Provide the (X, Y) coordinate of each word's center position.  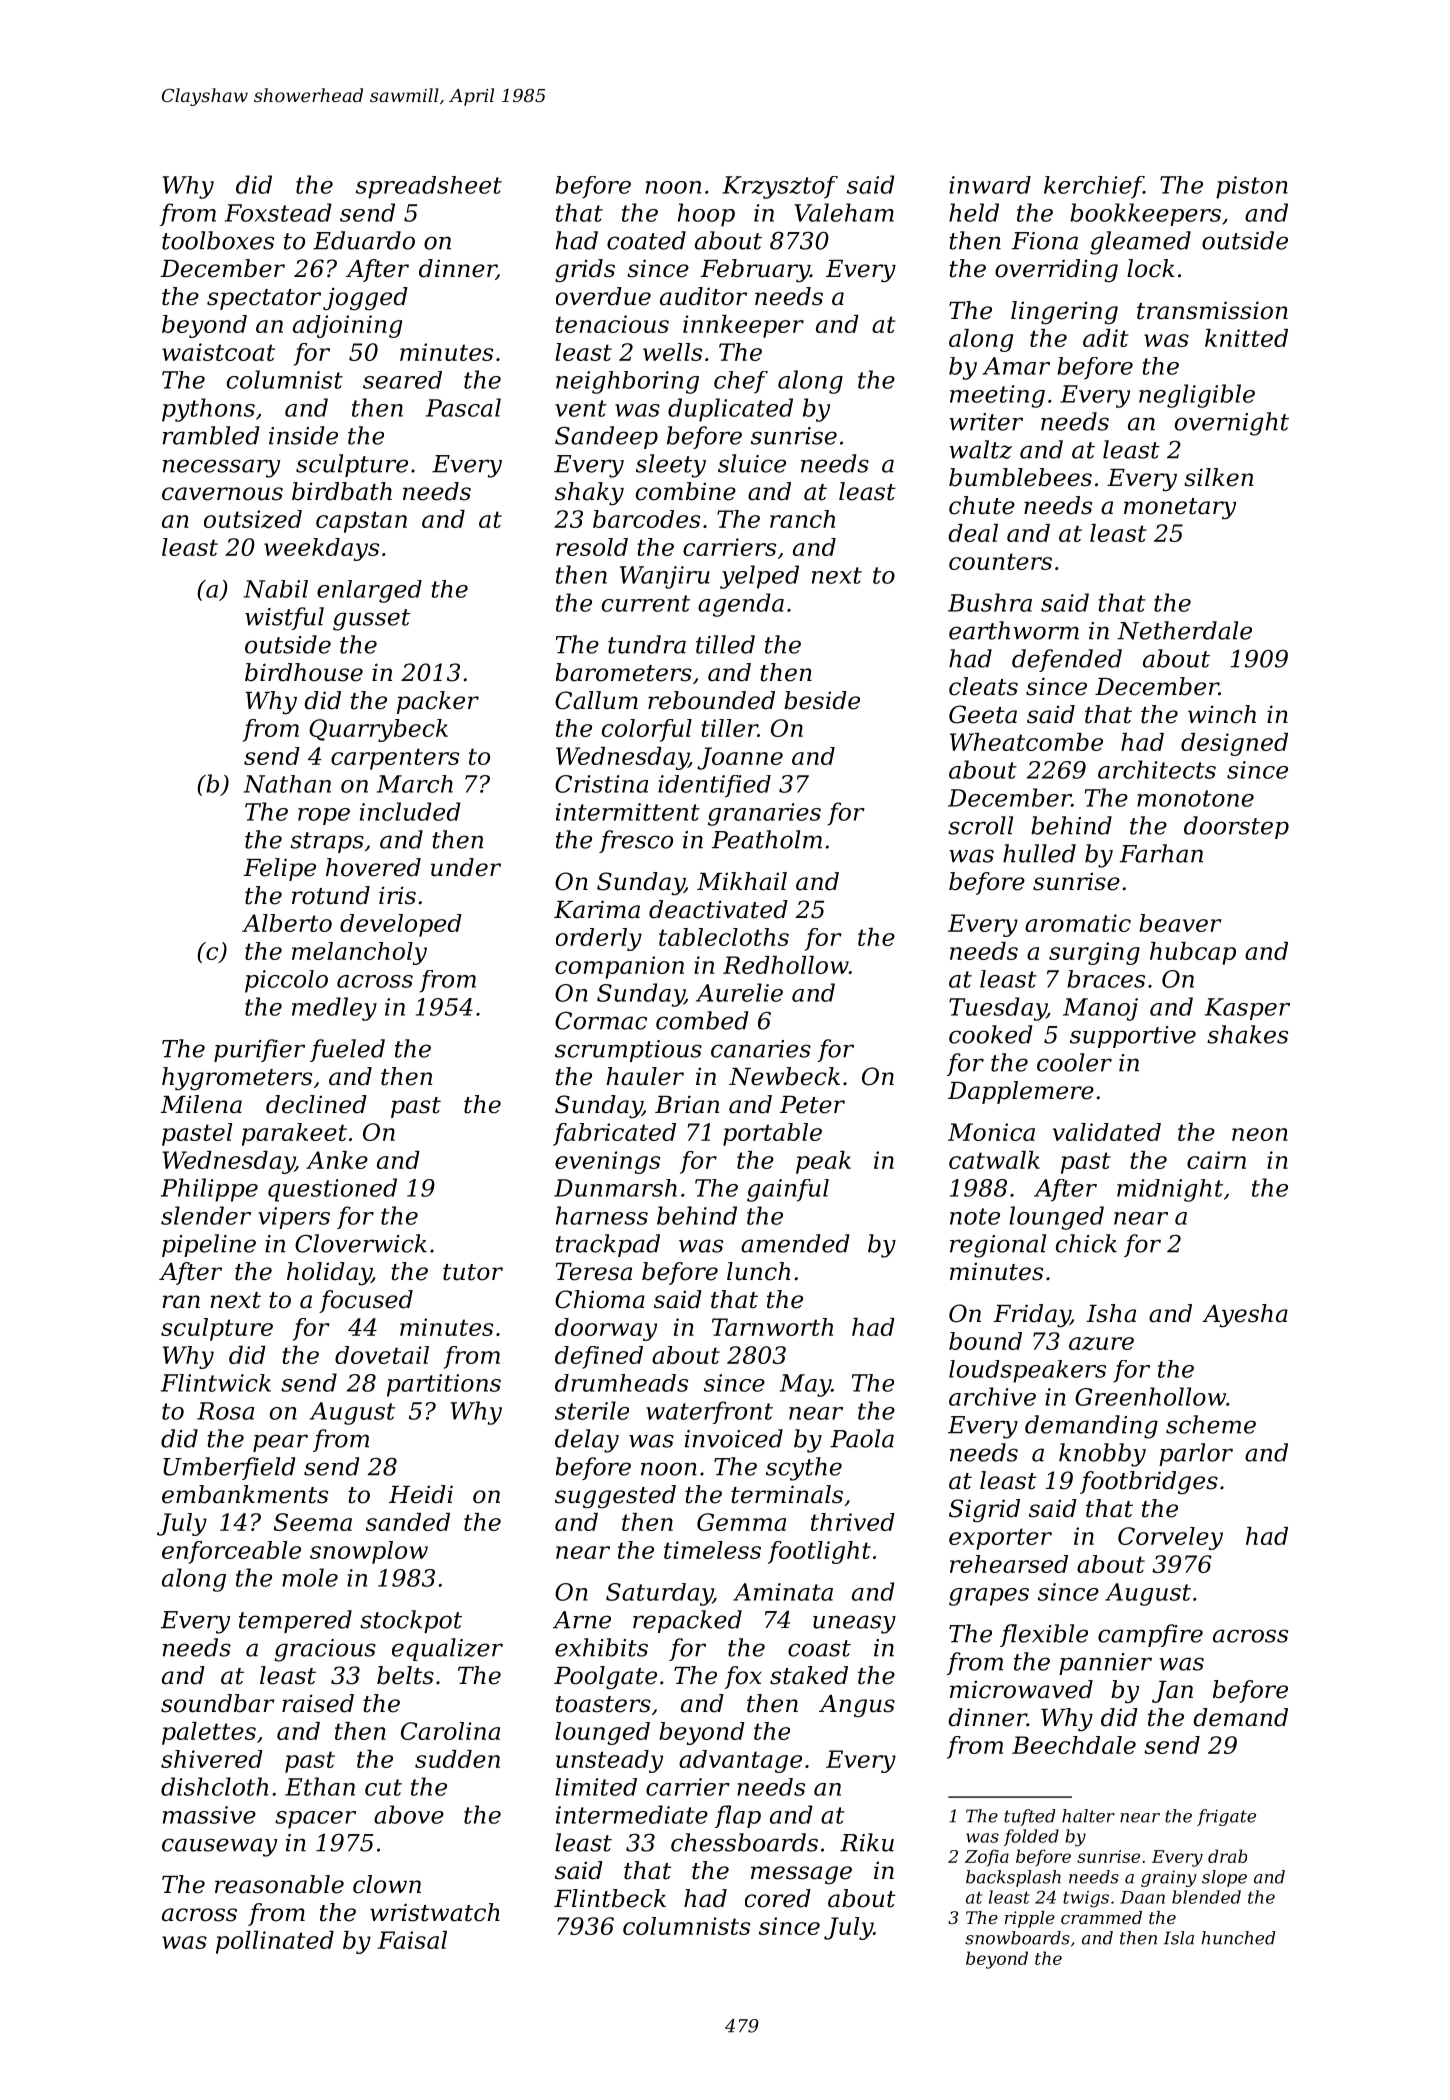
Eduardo (364, 240)
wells (672, 352)
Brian (687, 1104)
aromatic (1078, 923)
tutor (473, 1272)
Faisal (412, 1940)
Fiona (1045, 241)
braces (1106, 979)
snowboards (1017, 1938)
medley (334, 1009)
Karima (597, 909)
